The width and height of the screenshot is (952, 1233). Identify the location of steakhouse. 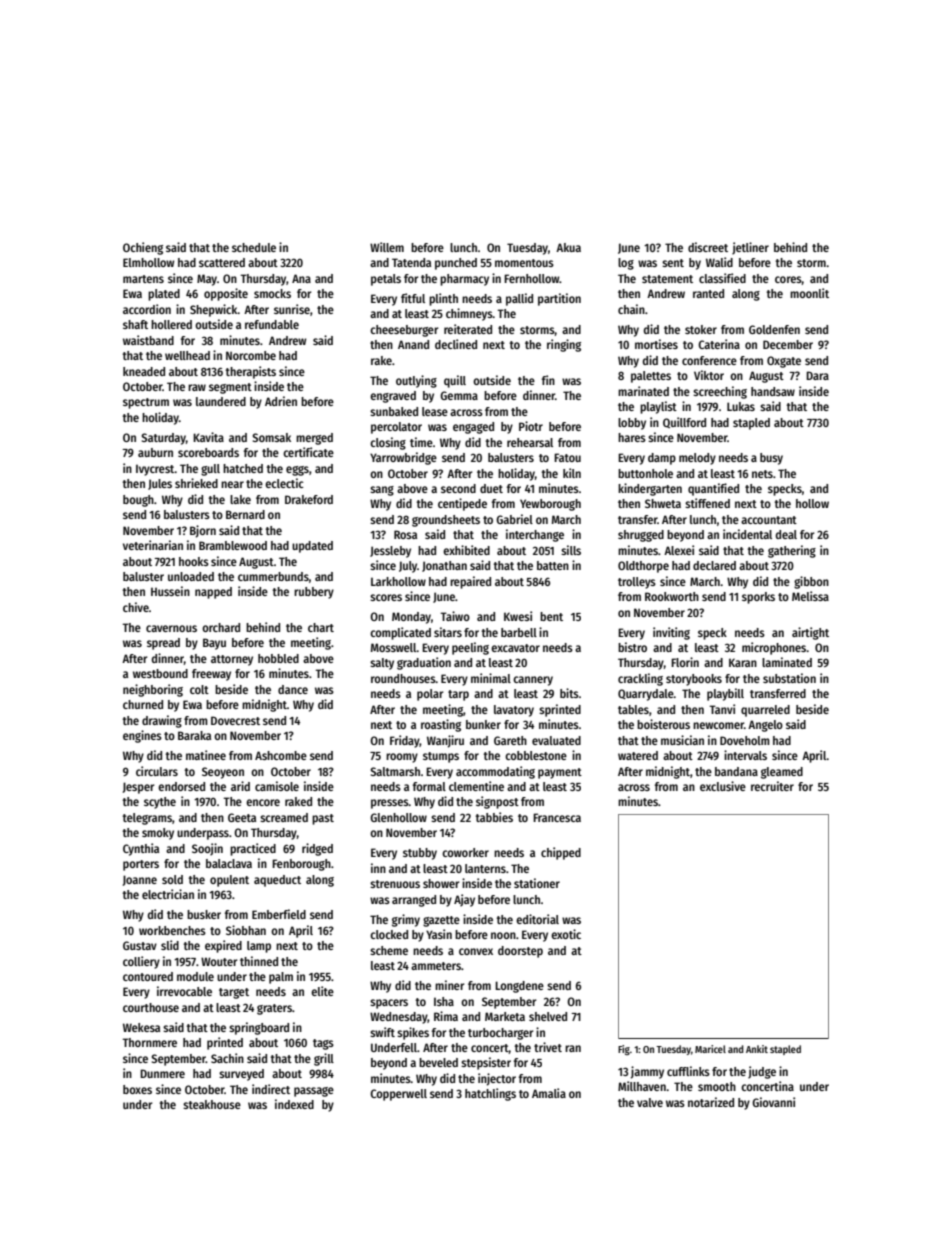
(212, 1104).
